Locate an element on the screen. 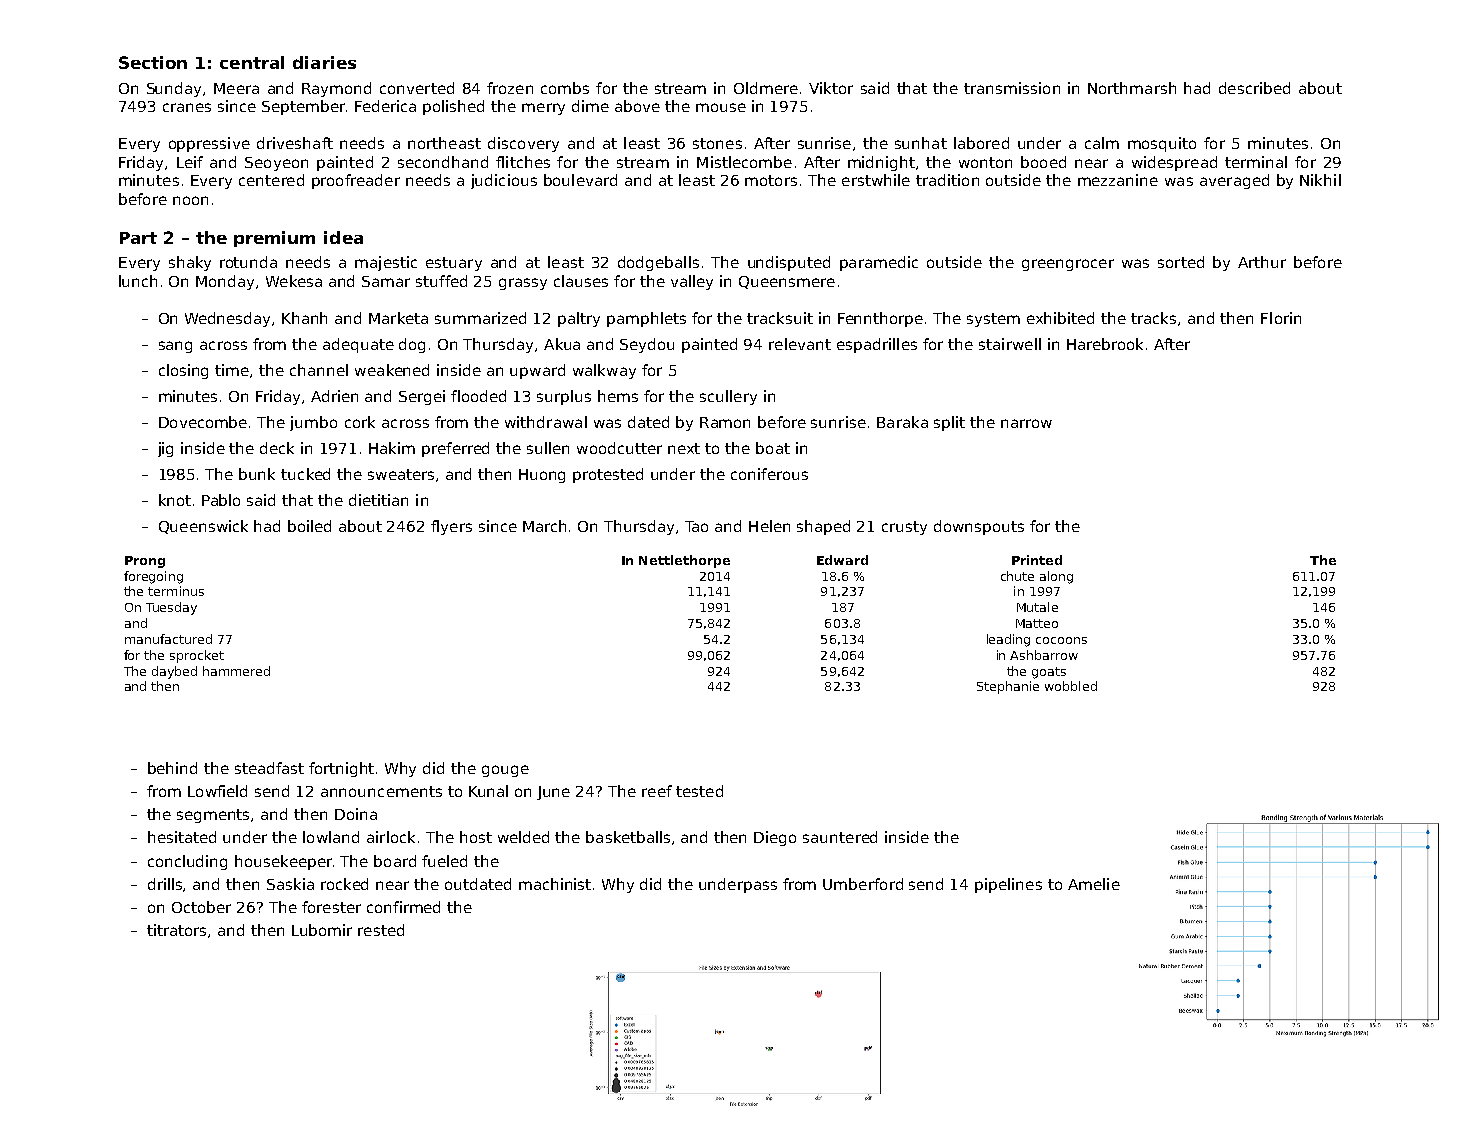  summarized is located at coordinates (480, 318).
